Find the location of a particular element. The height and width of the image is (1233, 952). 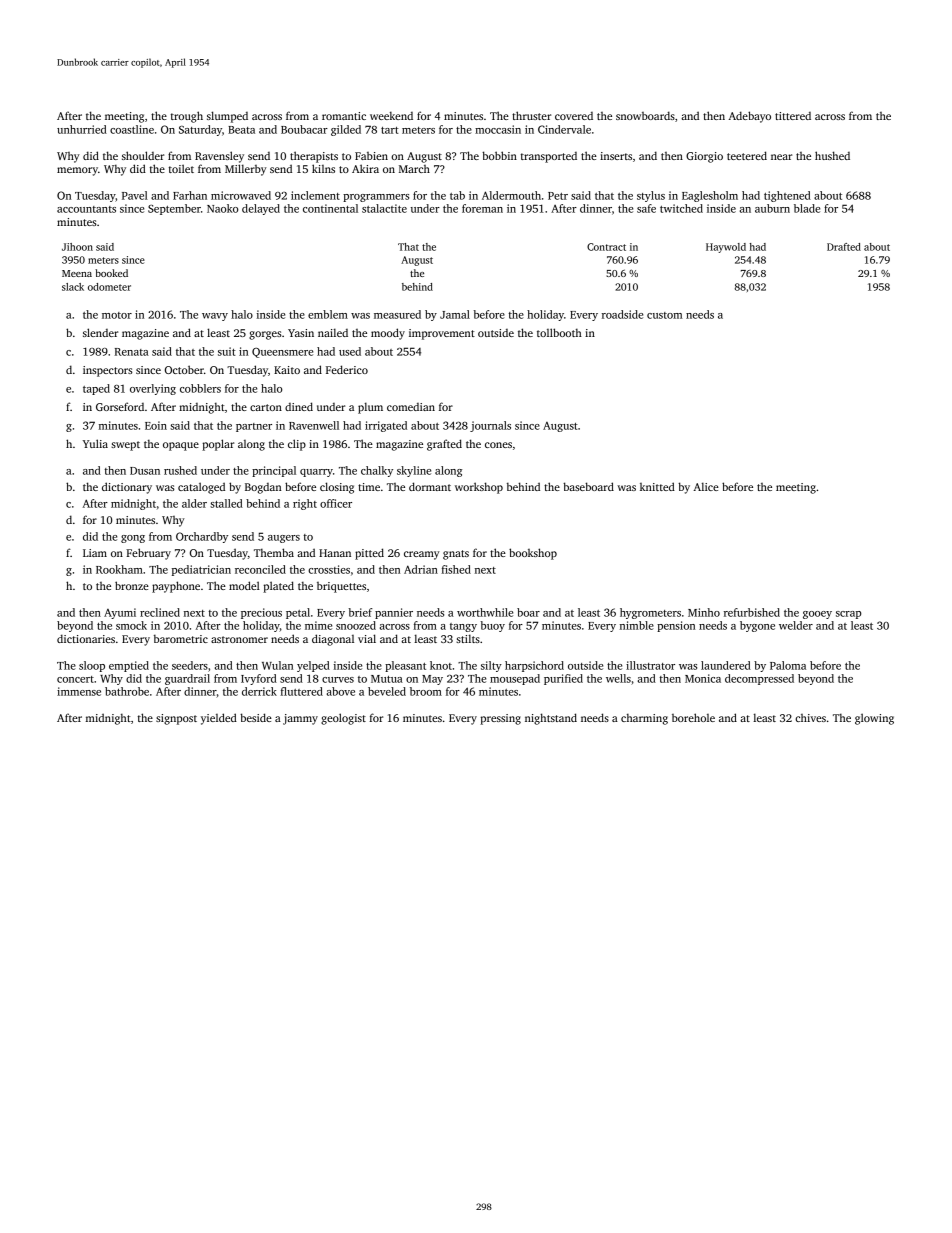

beside is located at coordinates (256, 717).
